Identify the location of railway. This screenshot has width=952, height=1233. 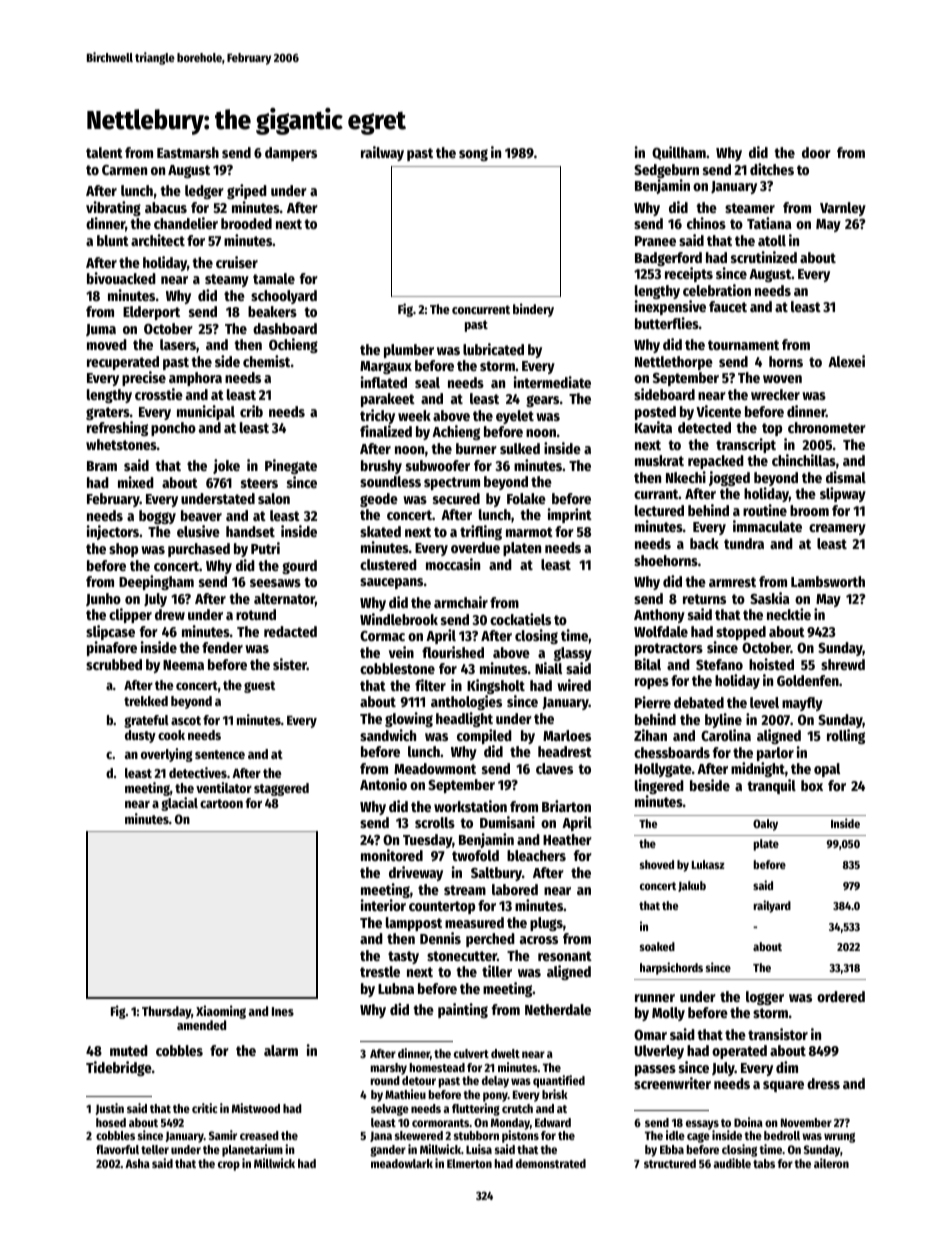
(382, 153).
